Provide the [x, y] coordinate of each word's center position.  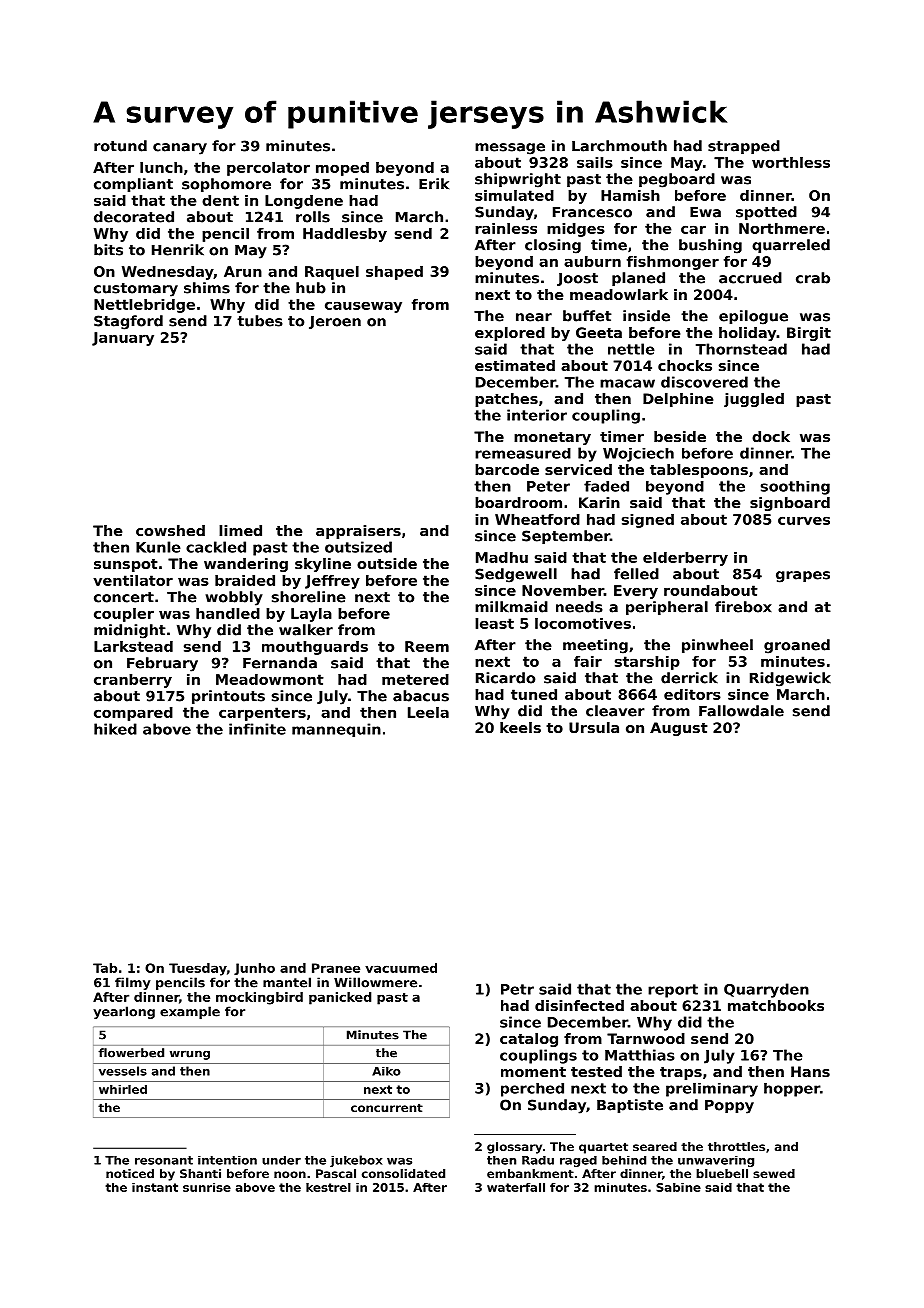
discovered [704, 382]
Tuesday [198, 969]
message [510, 149]
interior [537, 415]
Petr [517, 989]
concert [124, 597]
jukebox [356, 1161]
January [123, 339]
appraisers [358, 532]
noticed [130, 1173]
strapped [744, 147]
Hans [810, 1071]
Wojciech [638, 455]
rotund [120, 146]
